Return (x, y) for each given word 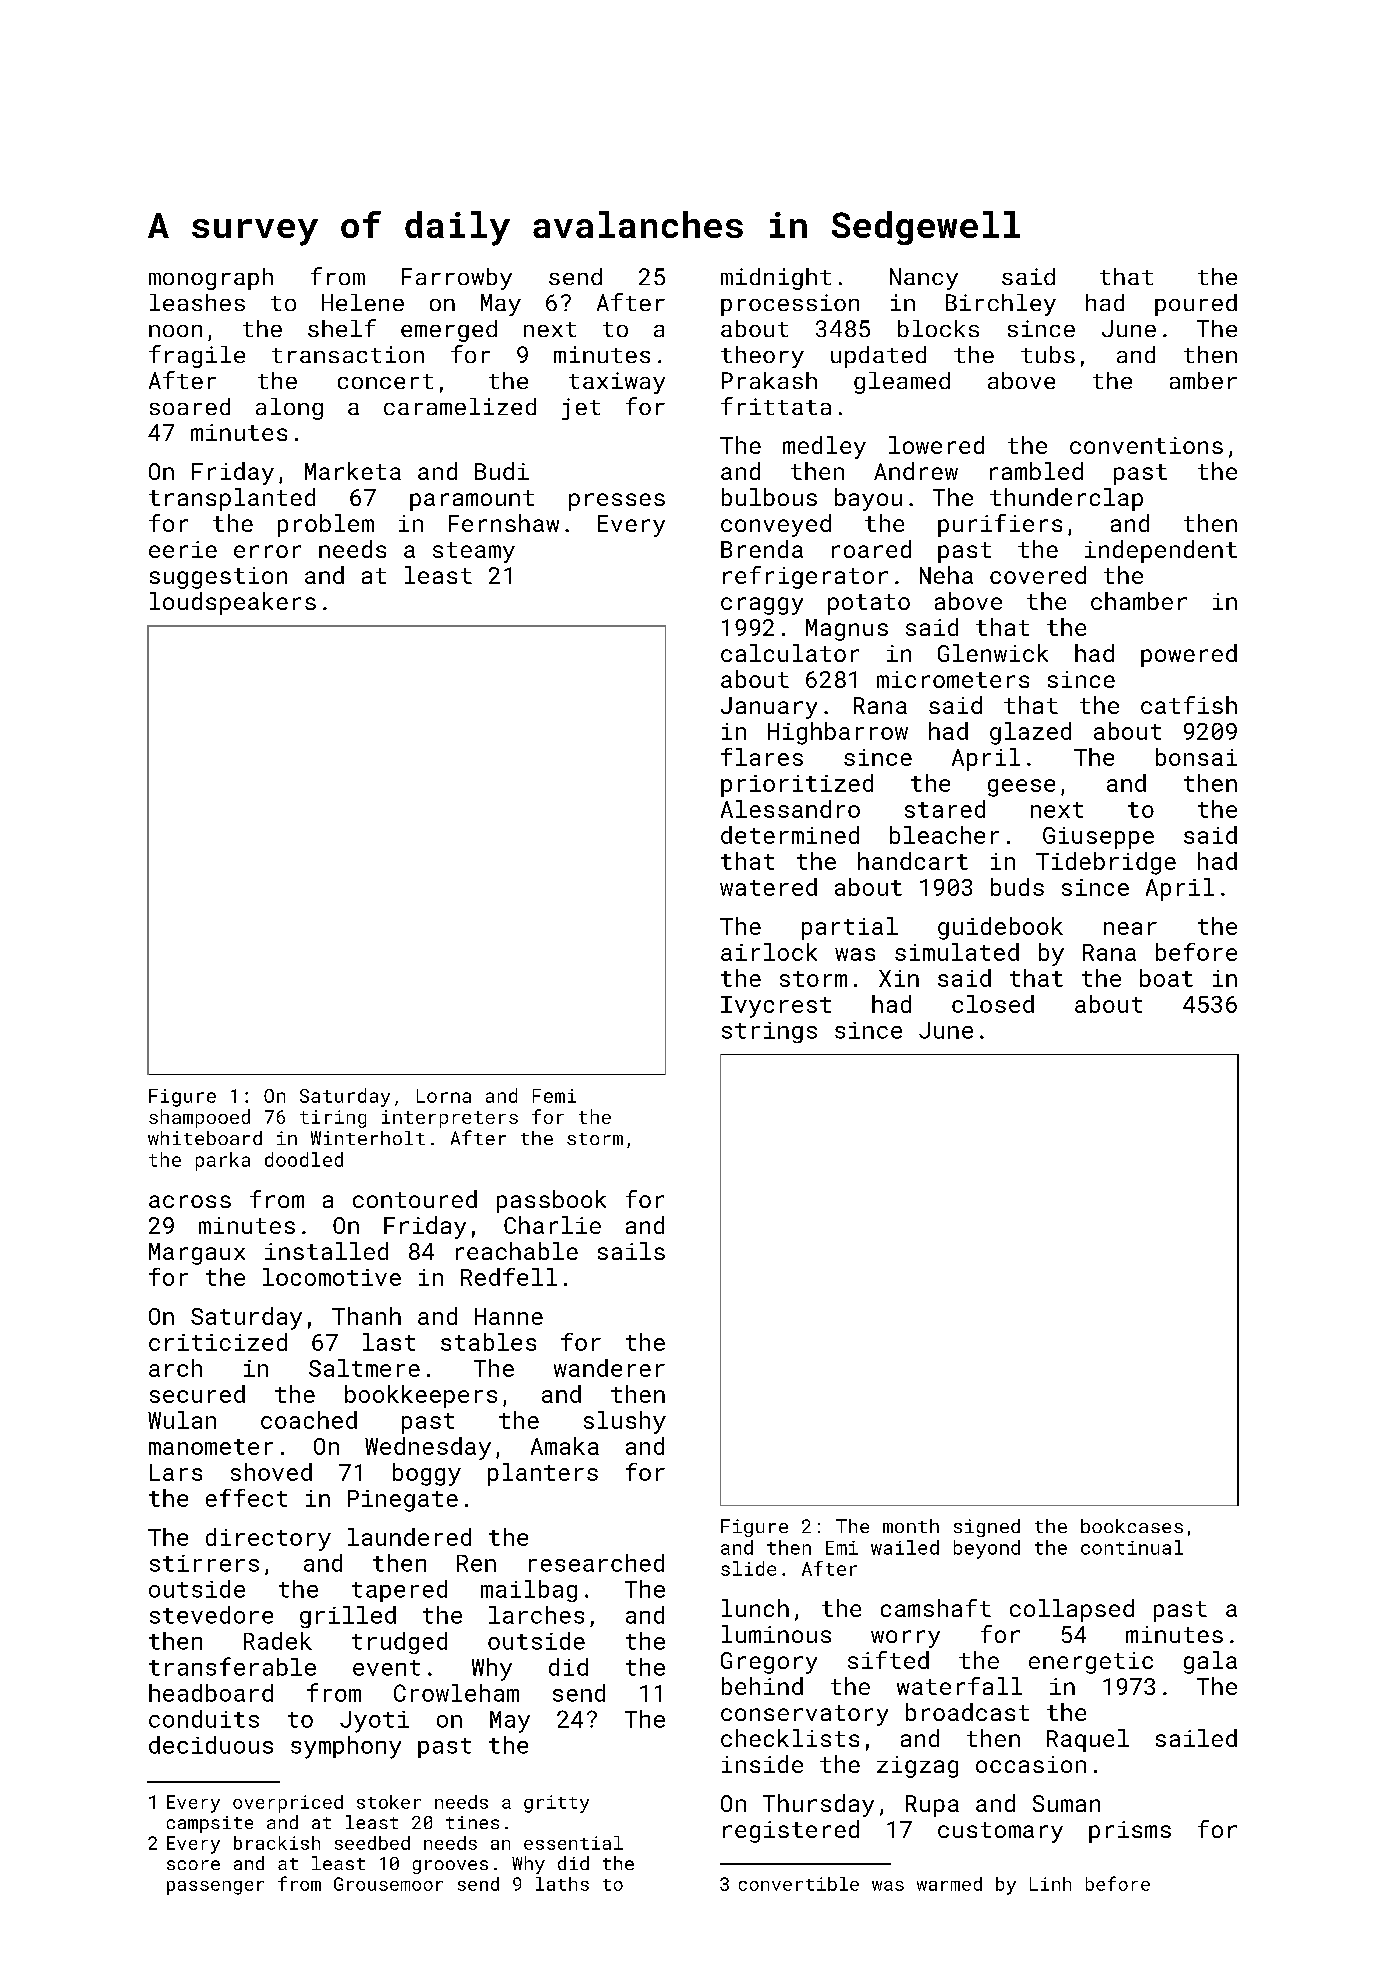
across (190, 1201)
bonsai (1196, 757)
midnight (776, 279)
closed (993, 1004)
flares (762, 757)
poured (1196, 305)
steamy (474, 552)
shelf (342, 328)
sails (631, 1251)
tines (472, 1822)
